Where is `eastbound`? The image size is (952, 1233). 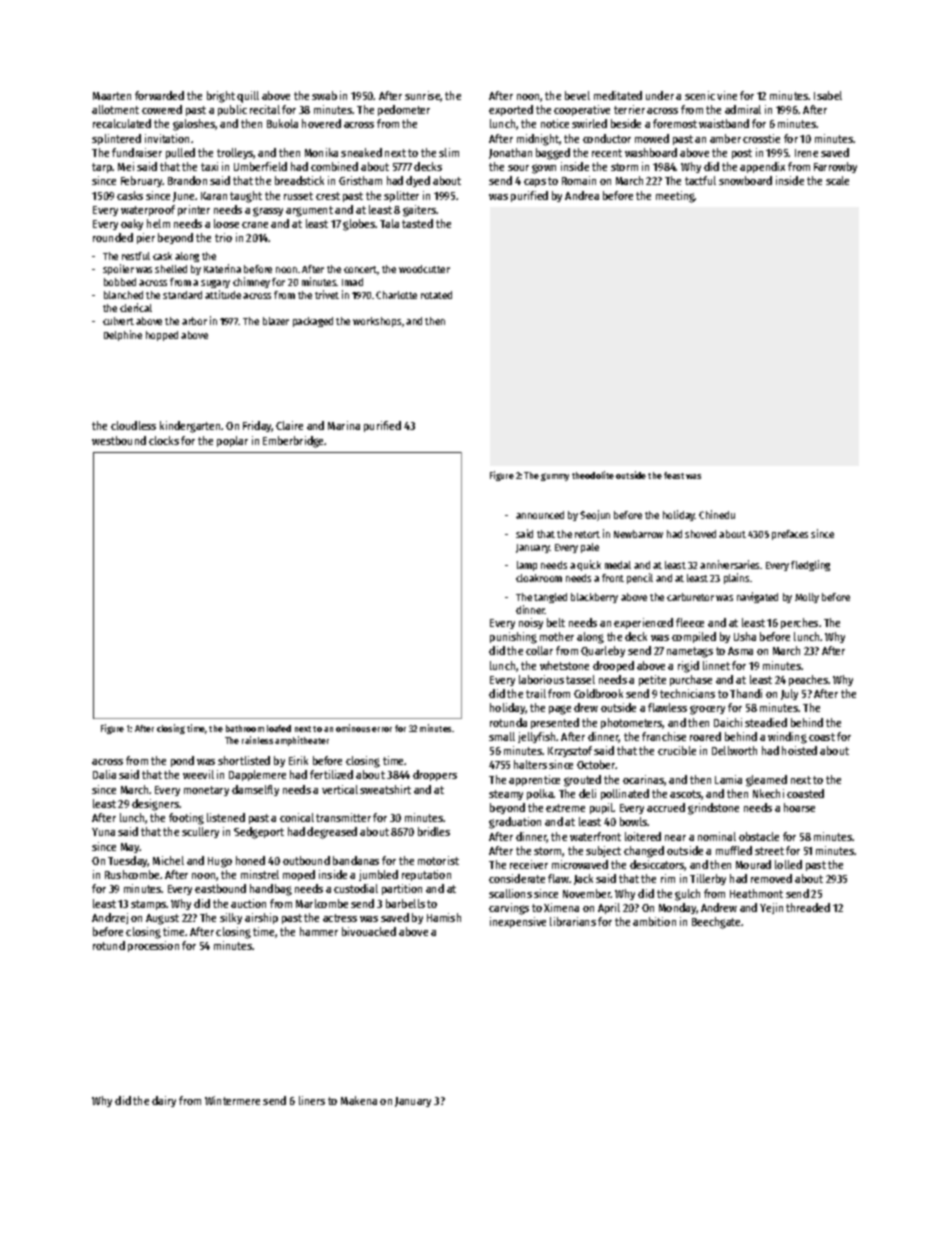 eastbound is located at coordinates (220, 888).
